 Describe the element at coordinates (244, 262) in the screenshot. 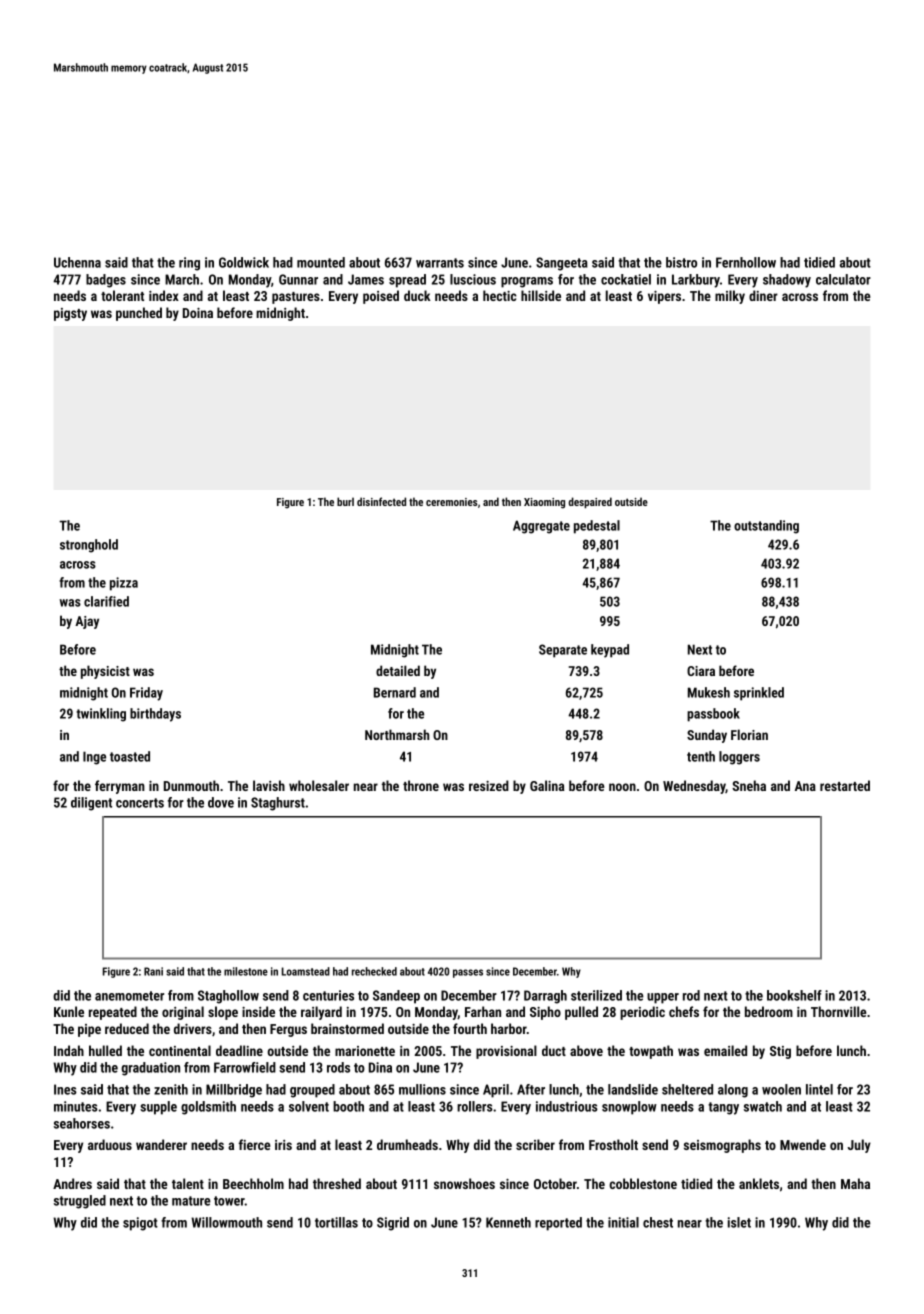

I see `Goldwick` at that location.
